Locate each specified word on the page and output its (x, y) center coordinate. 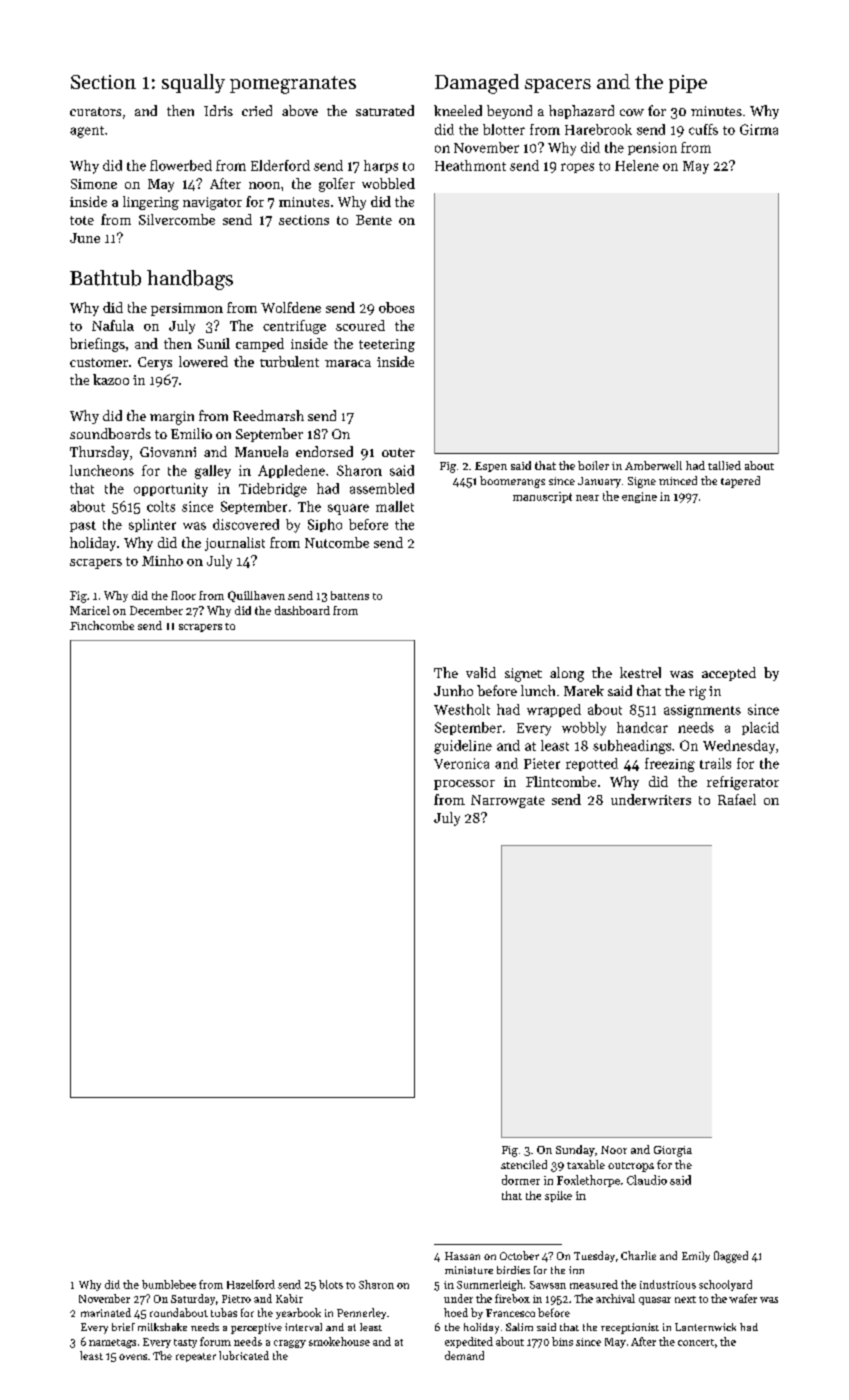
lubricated (244, 1355)
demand (464, 1355)
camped (260, 345)
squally (193, 83)
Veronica (461, 763)
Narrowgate (508, 801)
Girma (759, 129)
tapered (740, 482)
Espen (491, 467)
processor (464, 785)
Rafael (737, 799)
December (156, 610)
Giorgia (673, 1151)
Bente (374, 220)
